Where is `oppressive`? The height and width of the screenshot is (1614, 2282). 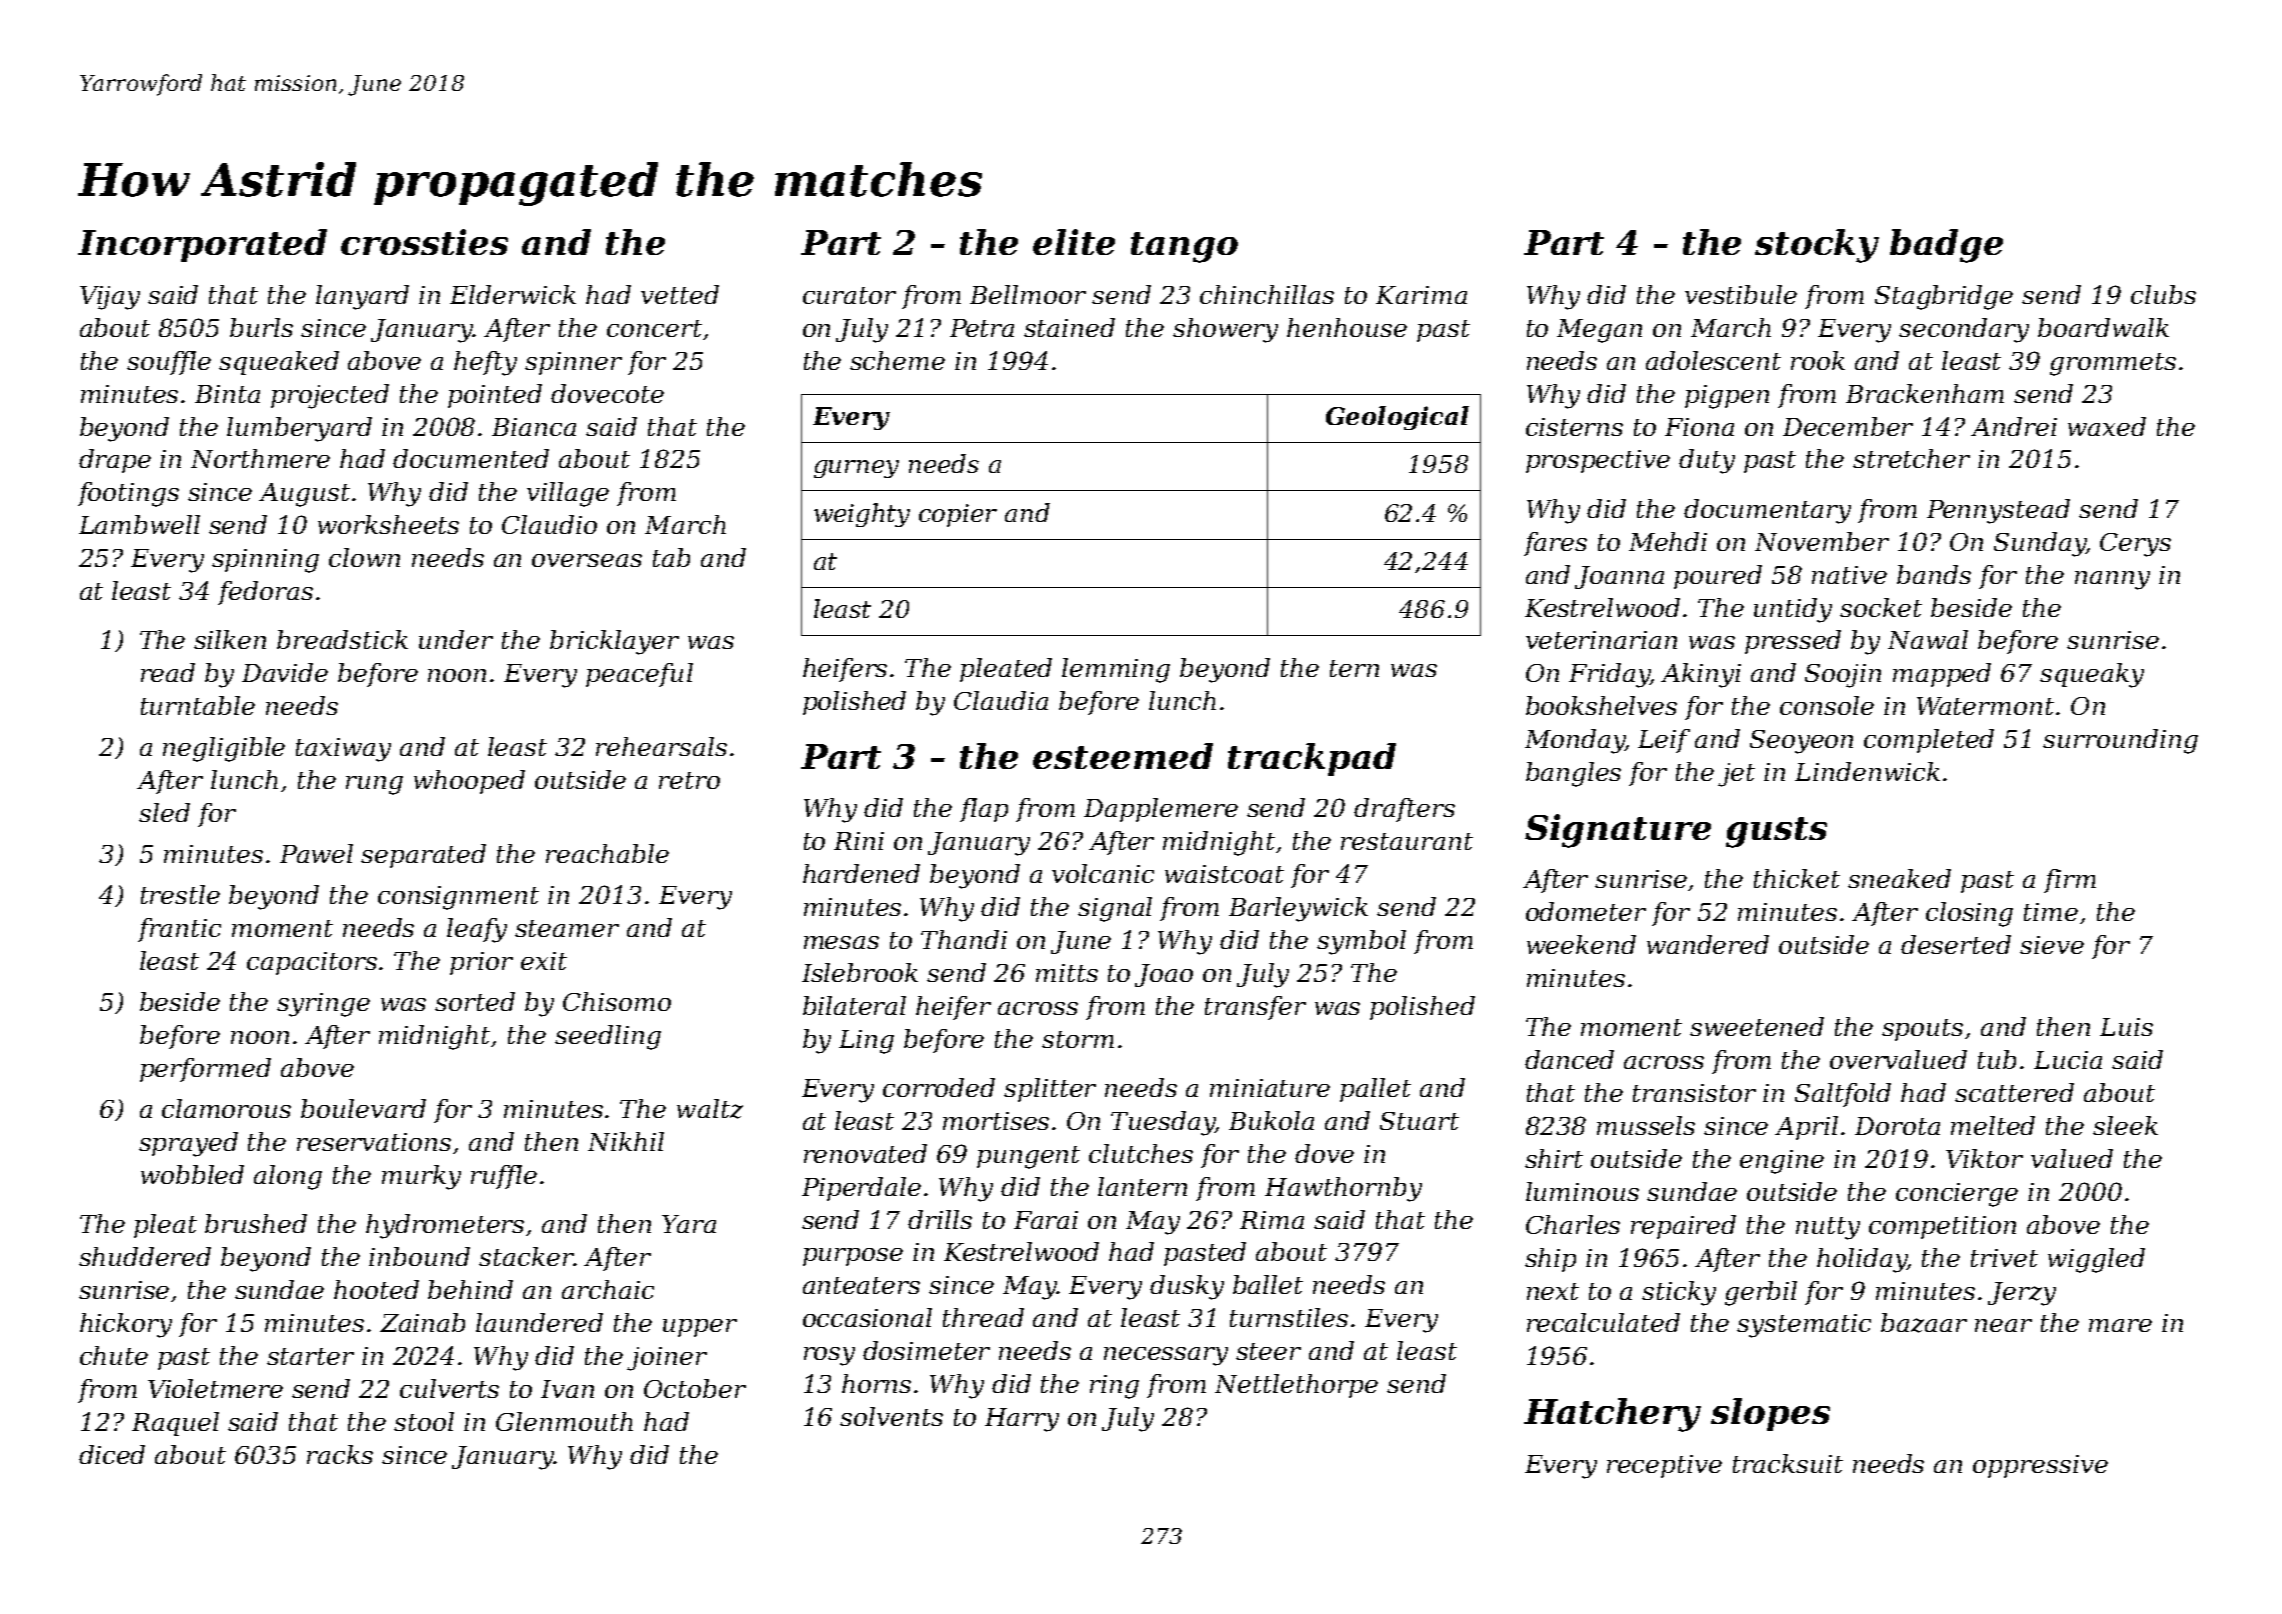
oppressive is located at coordinates (2040, 1466).
